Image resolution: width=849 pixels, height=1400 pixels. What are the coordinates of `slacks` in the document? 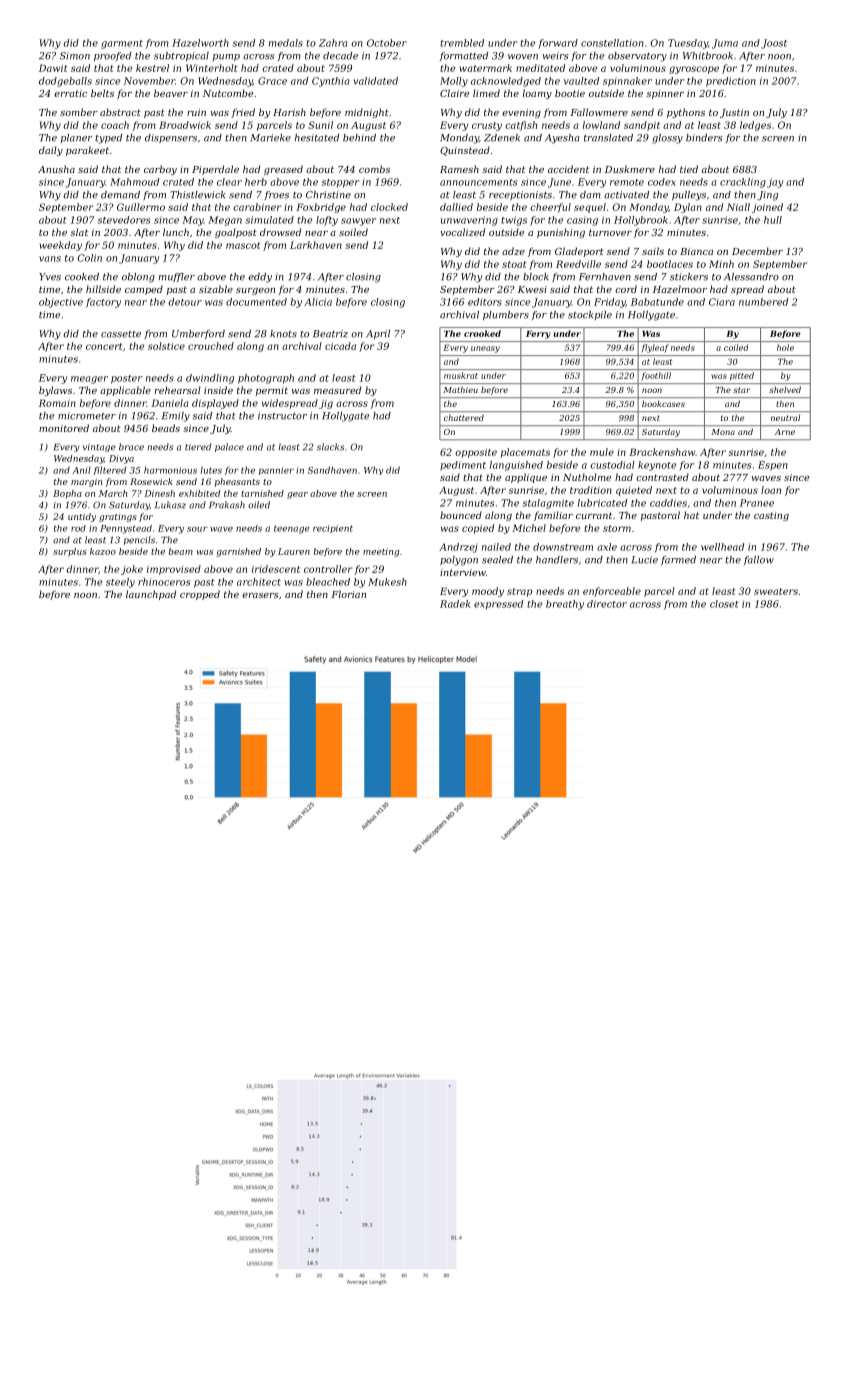 It's located at (330, 447).
